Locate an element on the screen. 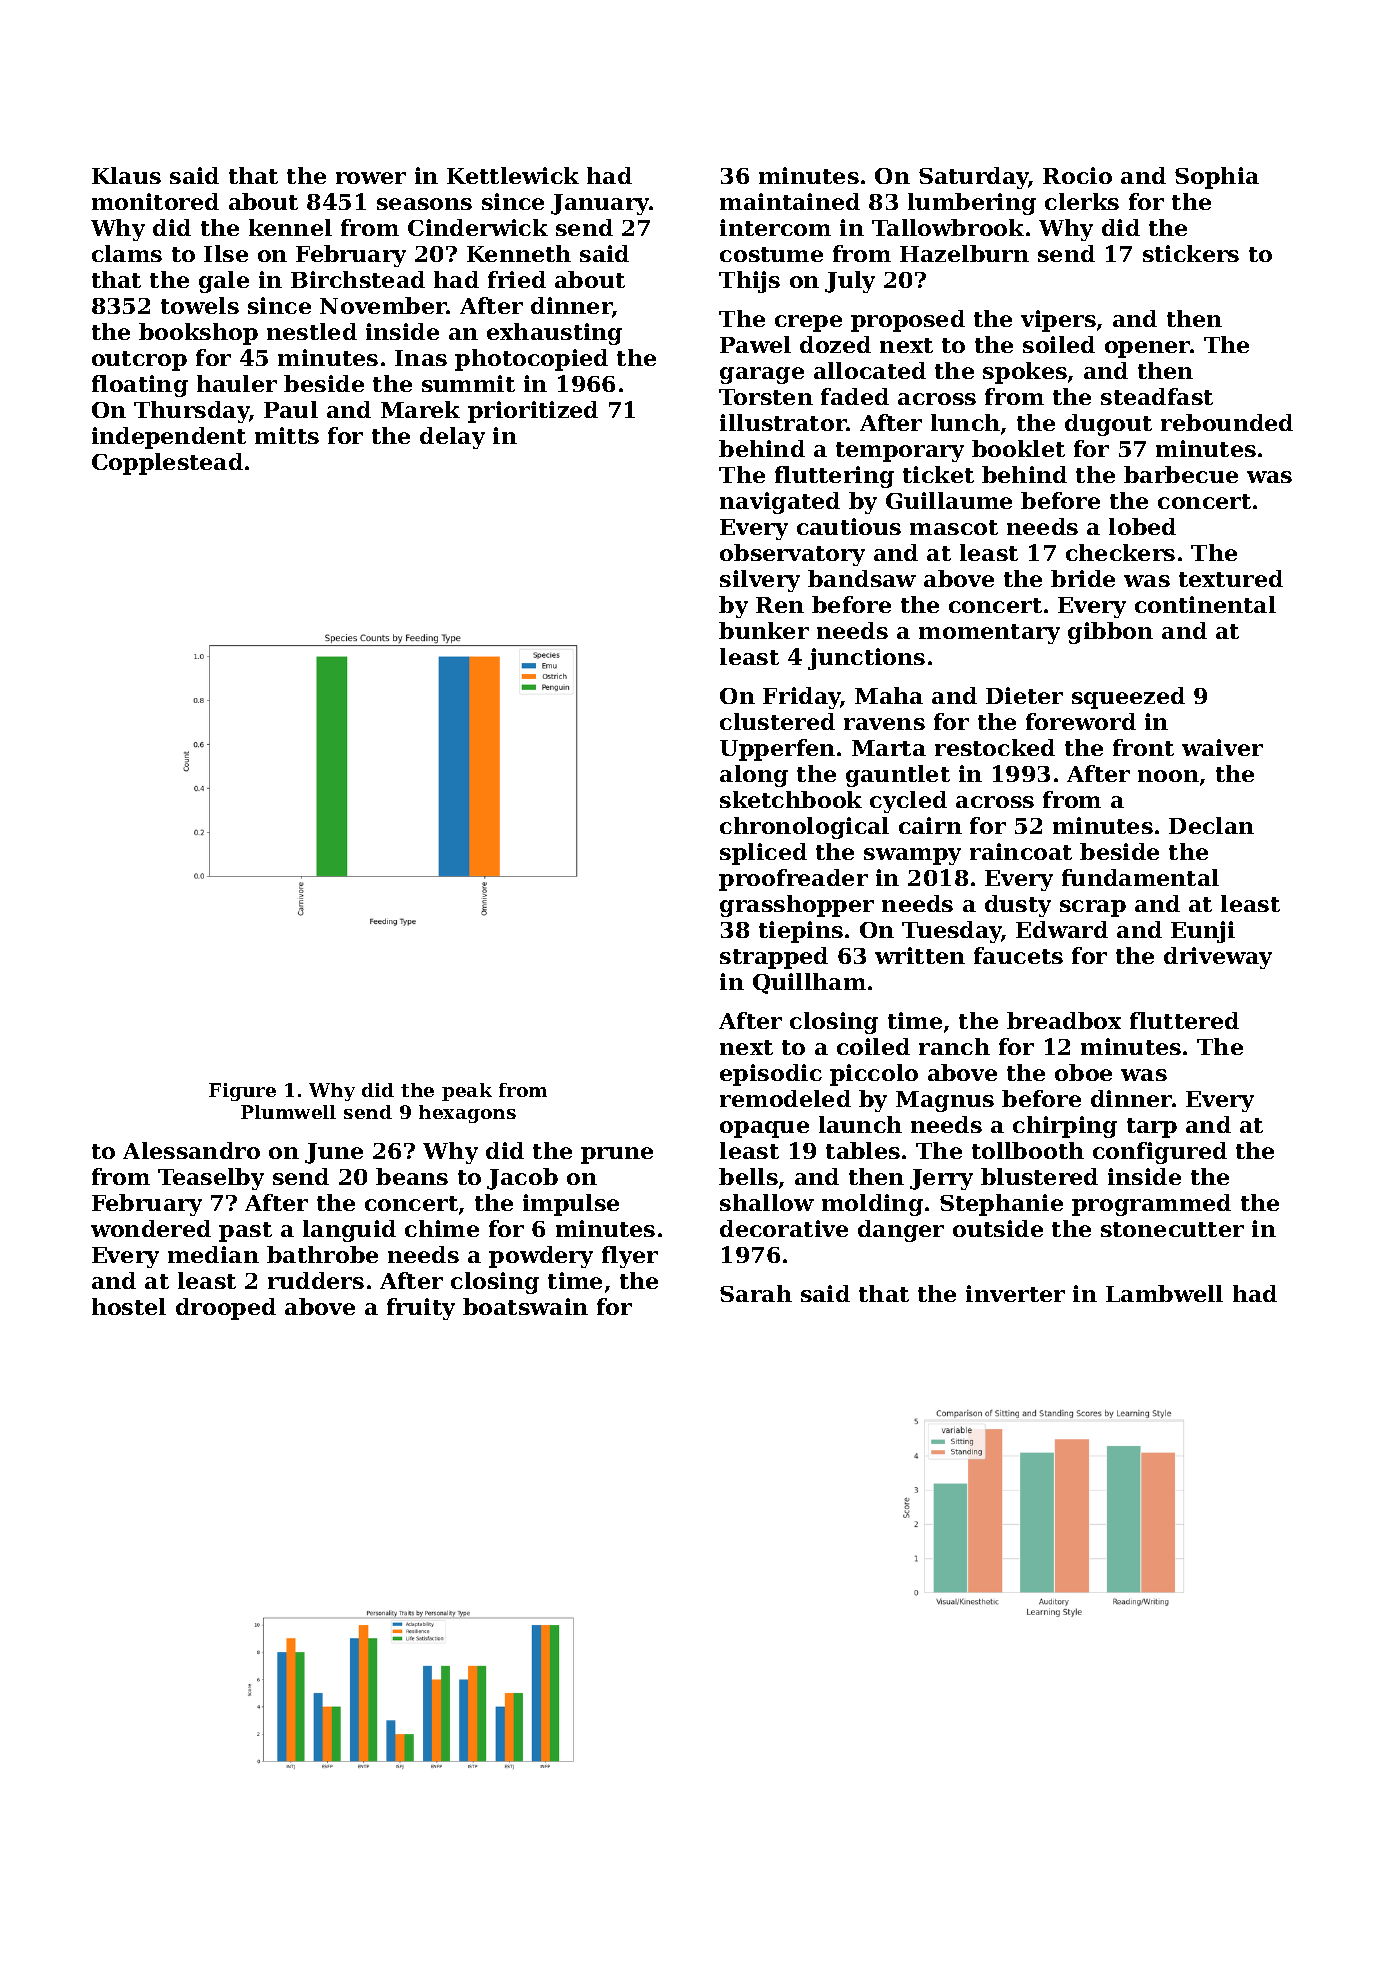  Sophia is located at coordinates (1217, 178).
